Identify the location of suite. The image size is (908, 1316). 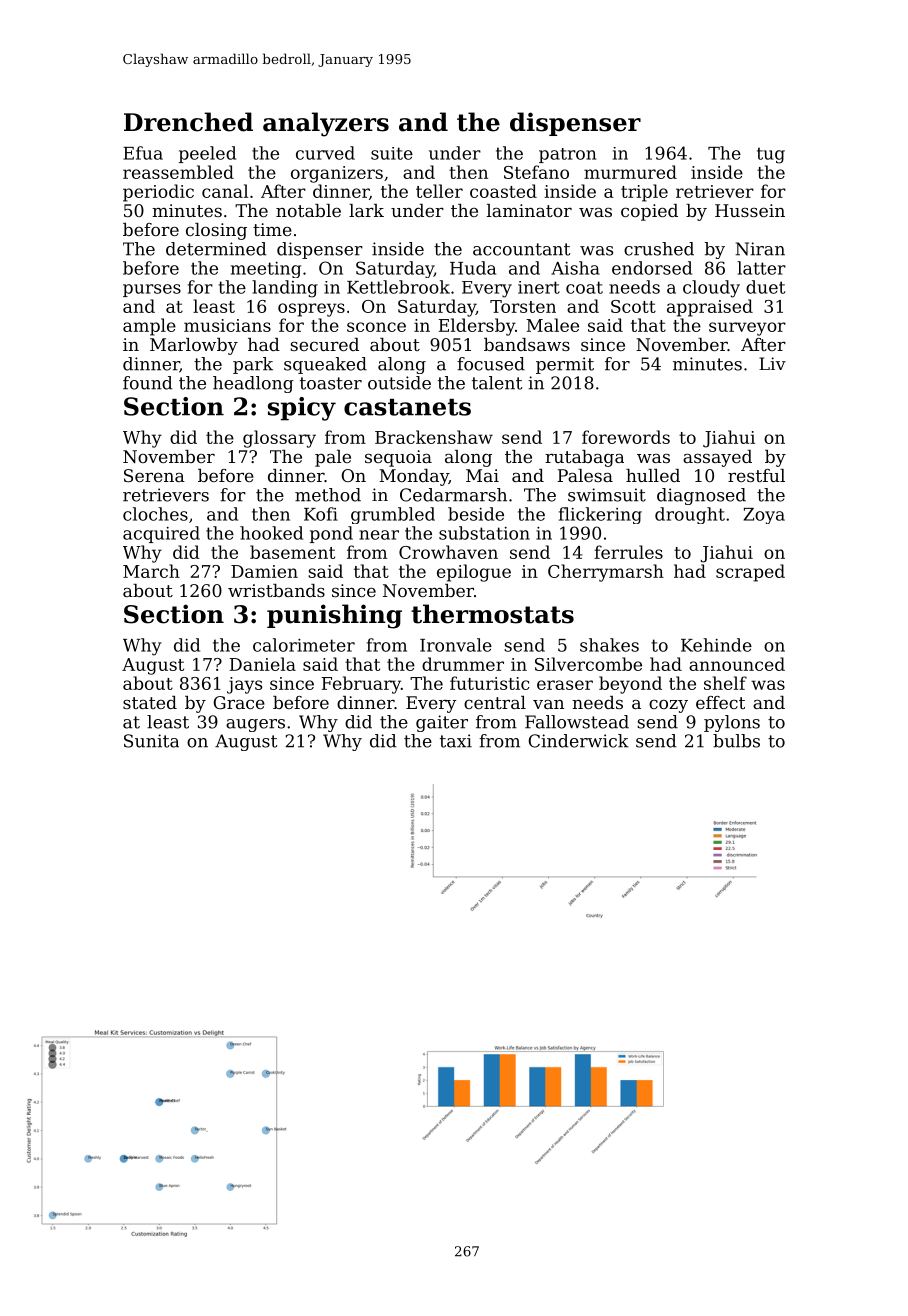
(392, 153).
